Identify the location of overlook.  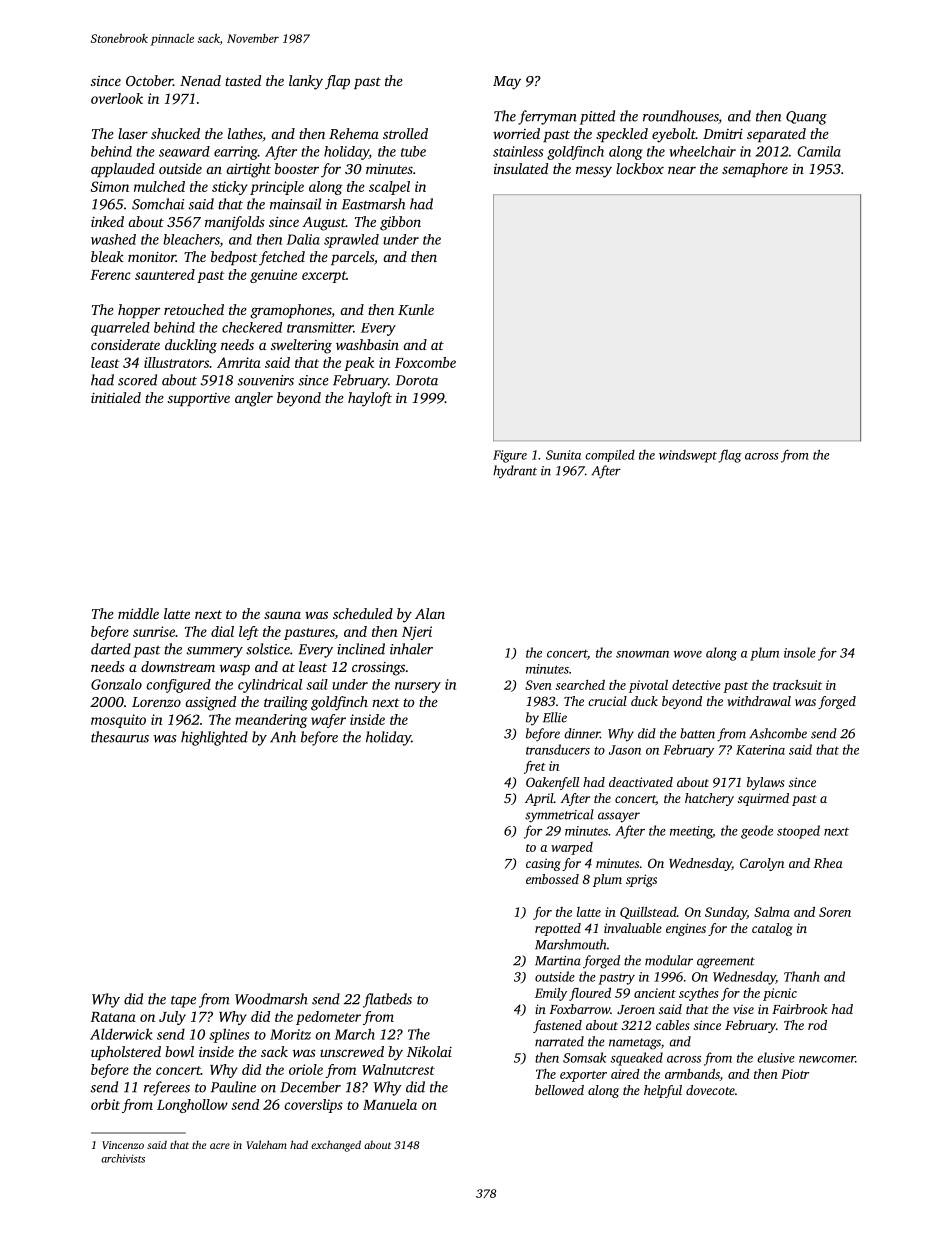
(117, 98).
